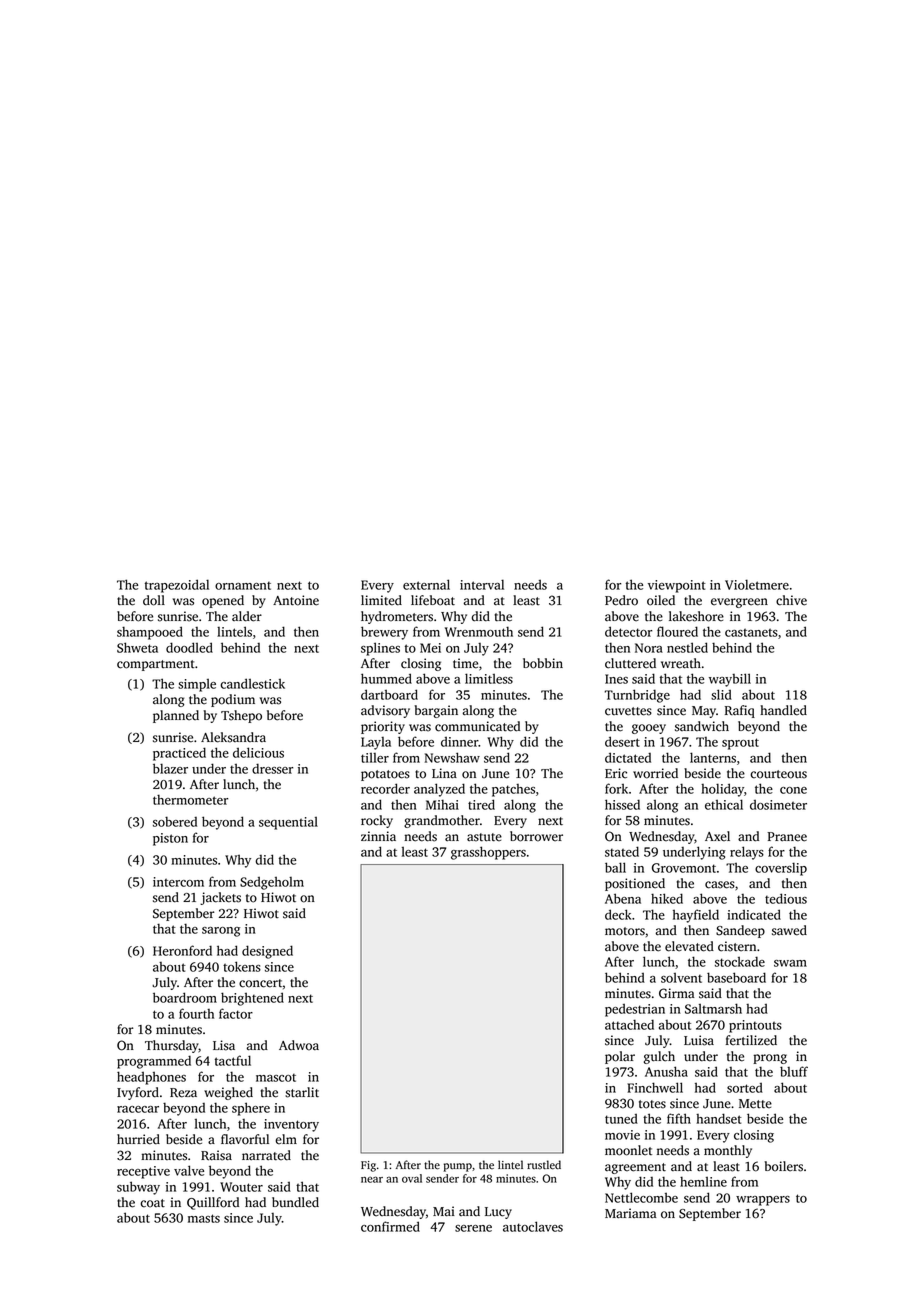 The width and height of the screenshot is (924, 1308). Describe the element at coordinates (178, 882) in the screenshot. I see `intercom` at that location.
